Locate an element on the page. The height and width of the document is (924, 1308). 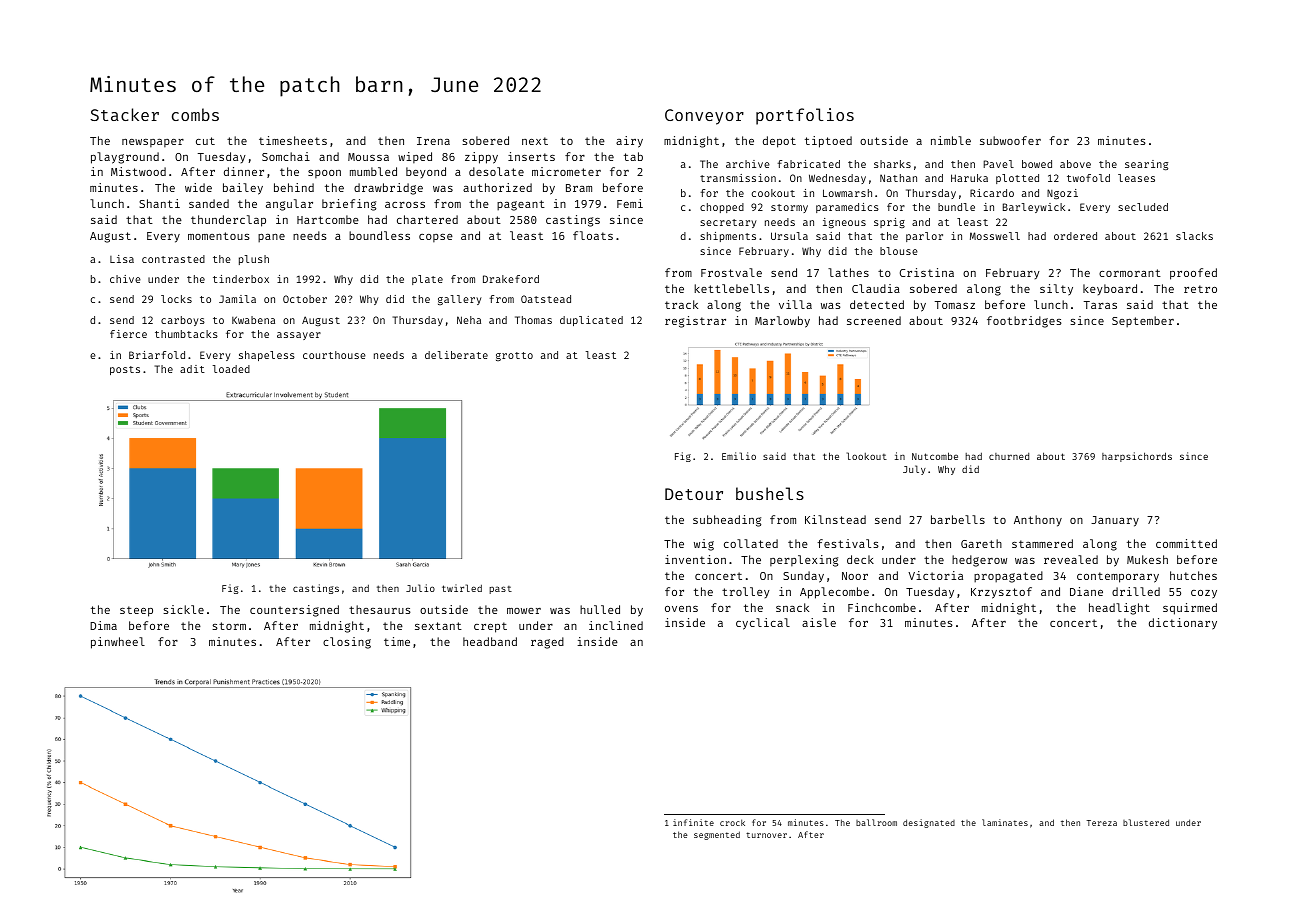
Finchcombe is located at coordinates (882, 607).
